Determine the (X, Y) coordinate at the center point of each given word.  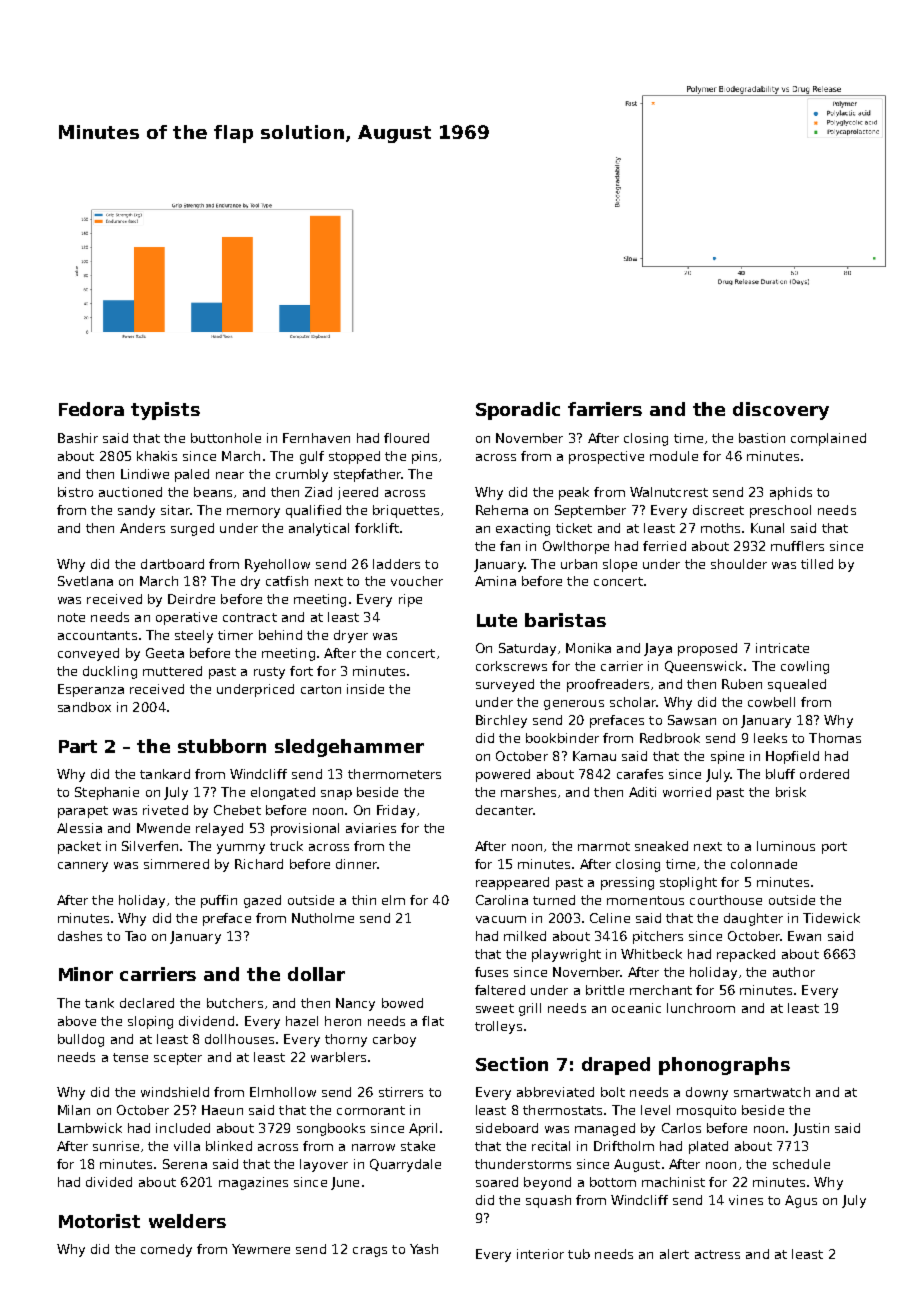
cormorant (371, 1110)
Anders (142, 528)
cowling (805, 667)
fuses (491, 972)
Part (78, 746)
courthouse (726, 900)
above (77, 1021)
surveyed (505, 685)
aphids (791, 493)
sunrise (116, 1146)
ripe (410, 600)
